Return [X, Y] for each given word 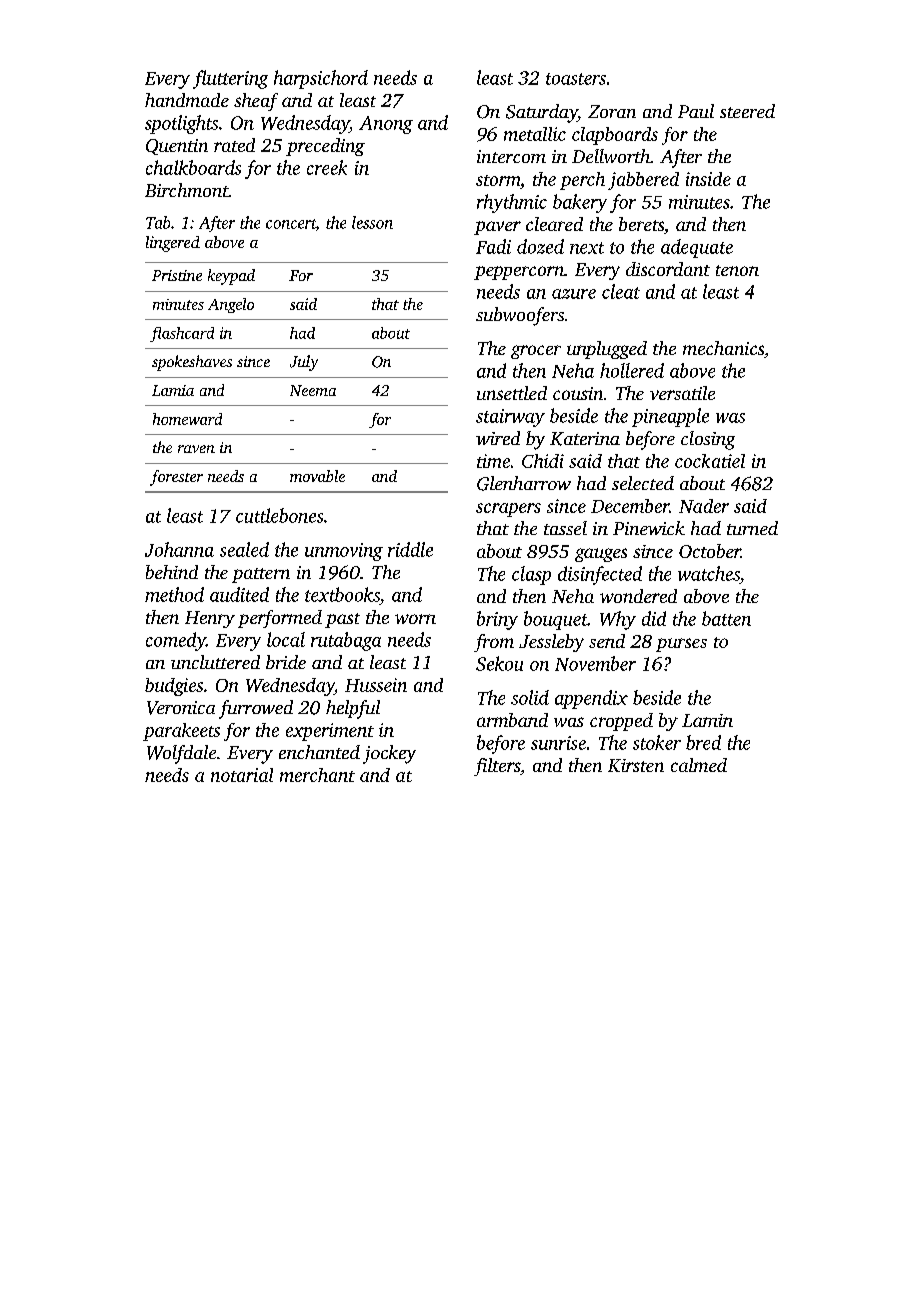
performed [280, 619]
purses [681, 645]
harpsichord [321, 79]
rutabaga [346, 641]
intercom [511, 156]
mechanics [723, 348]
